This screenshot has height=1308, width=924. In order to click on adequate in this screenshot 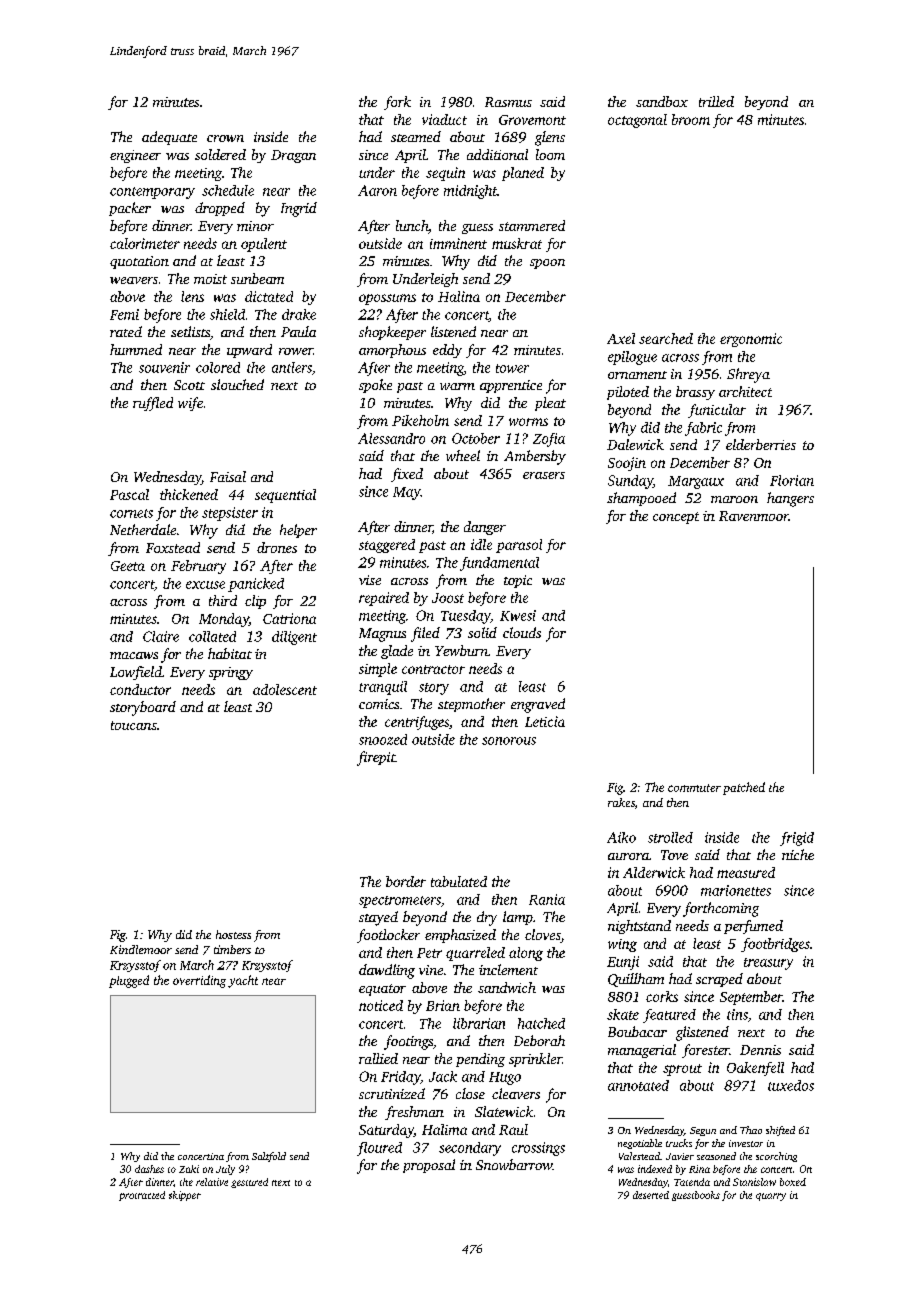, I will do `click(169, 138)`.
